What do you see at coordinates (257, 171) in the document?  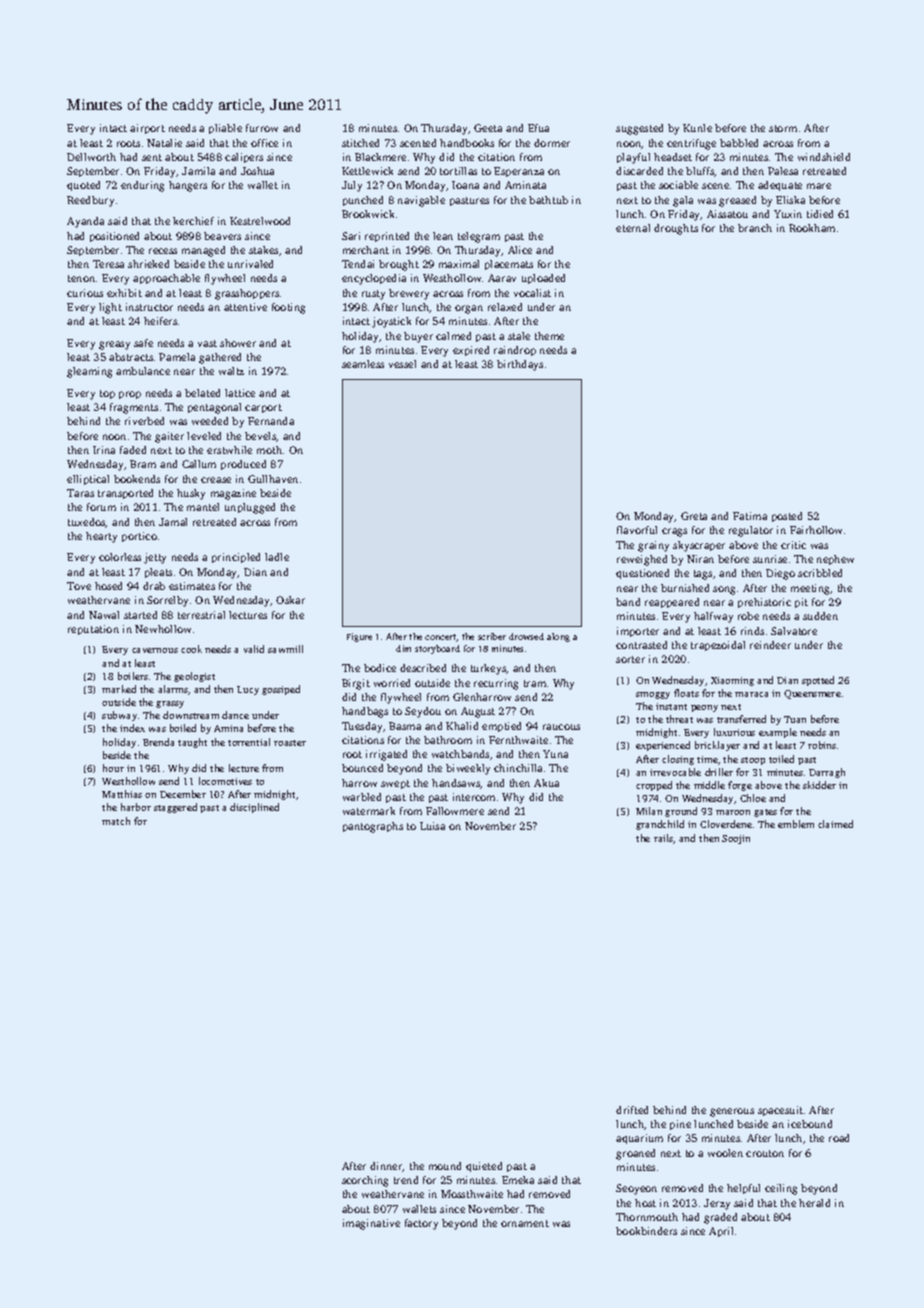 I see `Joshua` at bounding box center [257, 171].
